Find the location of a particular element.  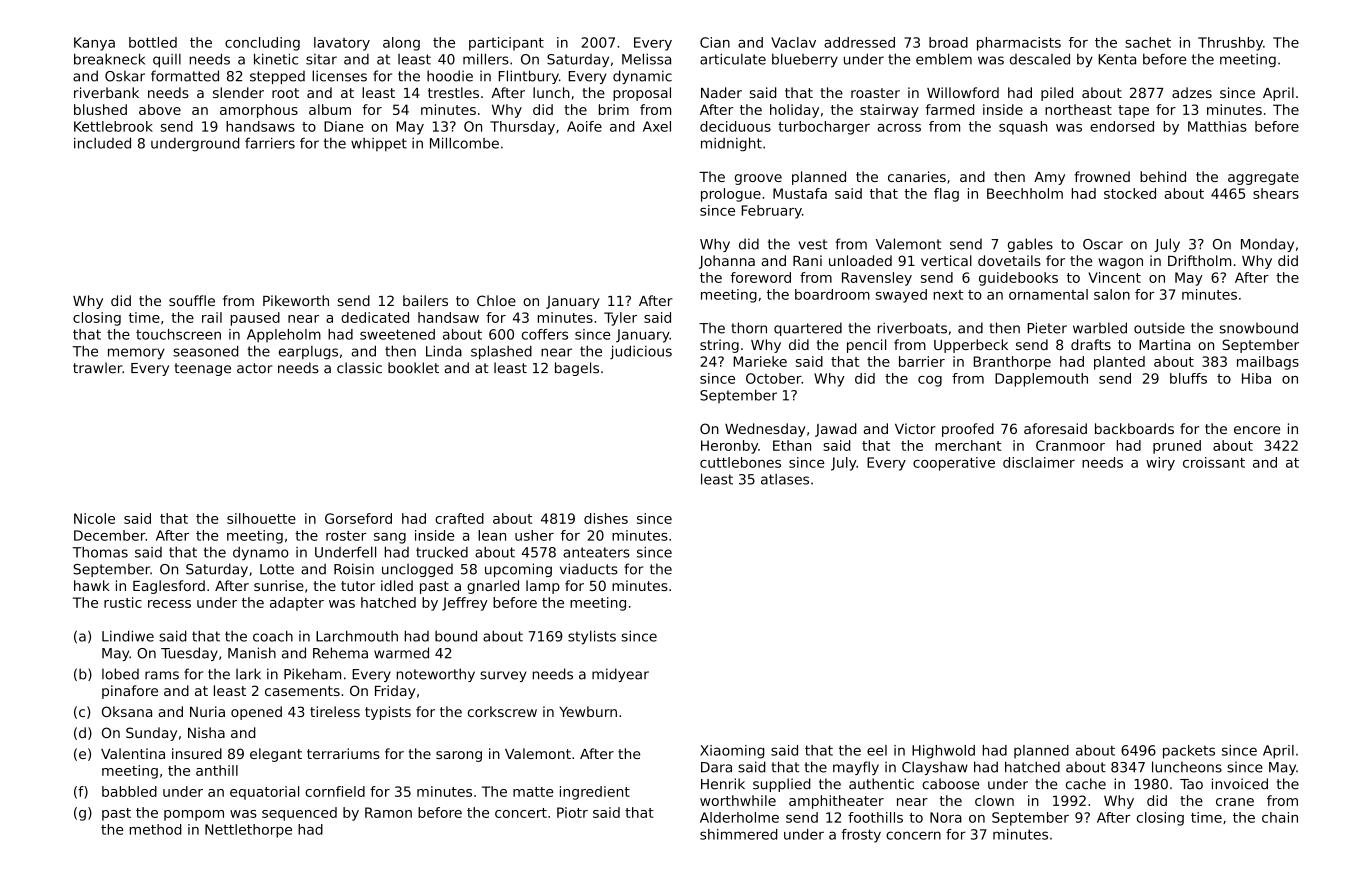

Tyler is located at coordinates (620, 319).
